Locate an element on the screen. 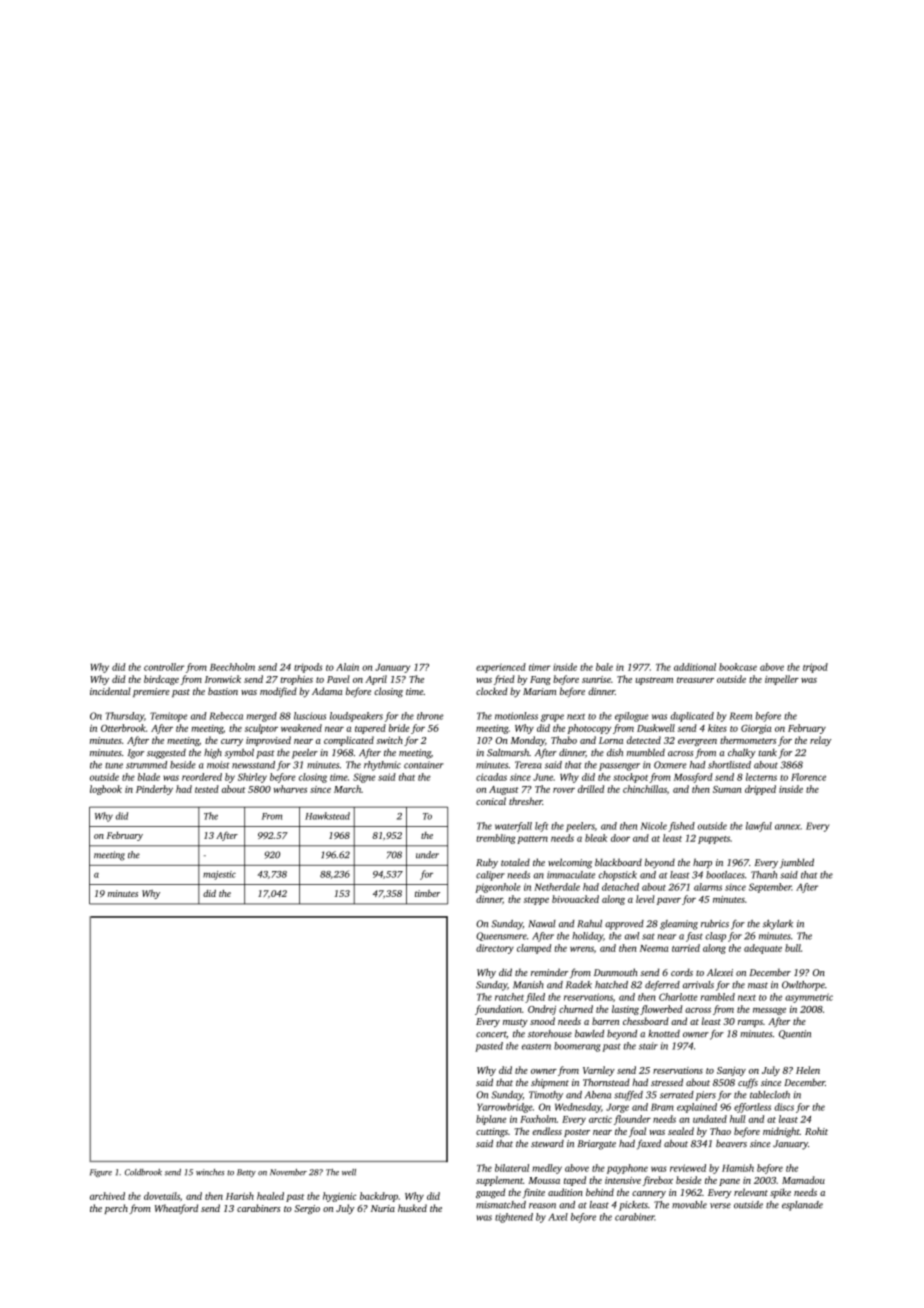  Wheatford is located at coordinates (176, 1209).
